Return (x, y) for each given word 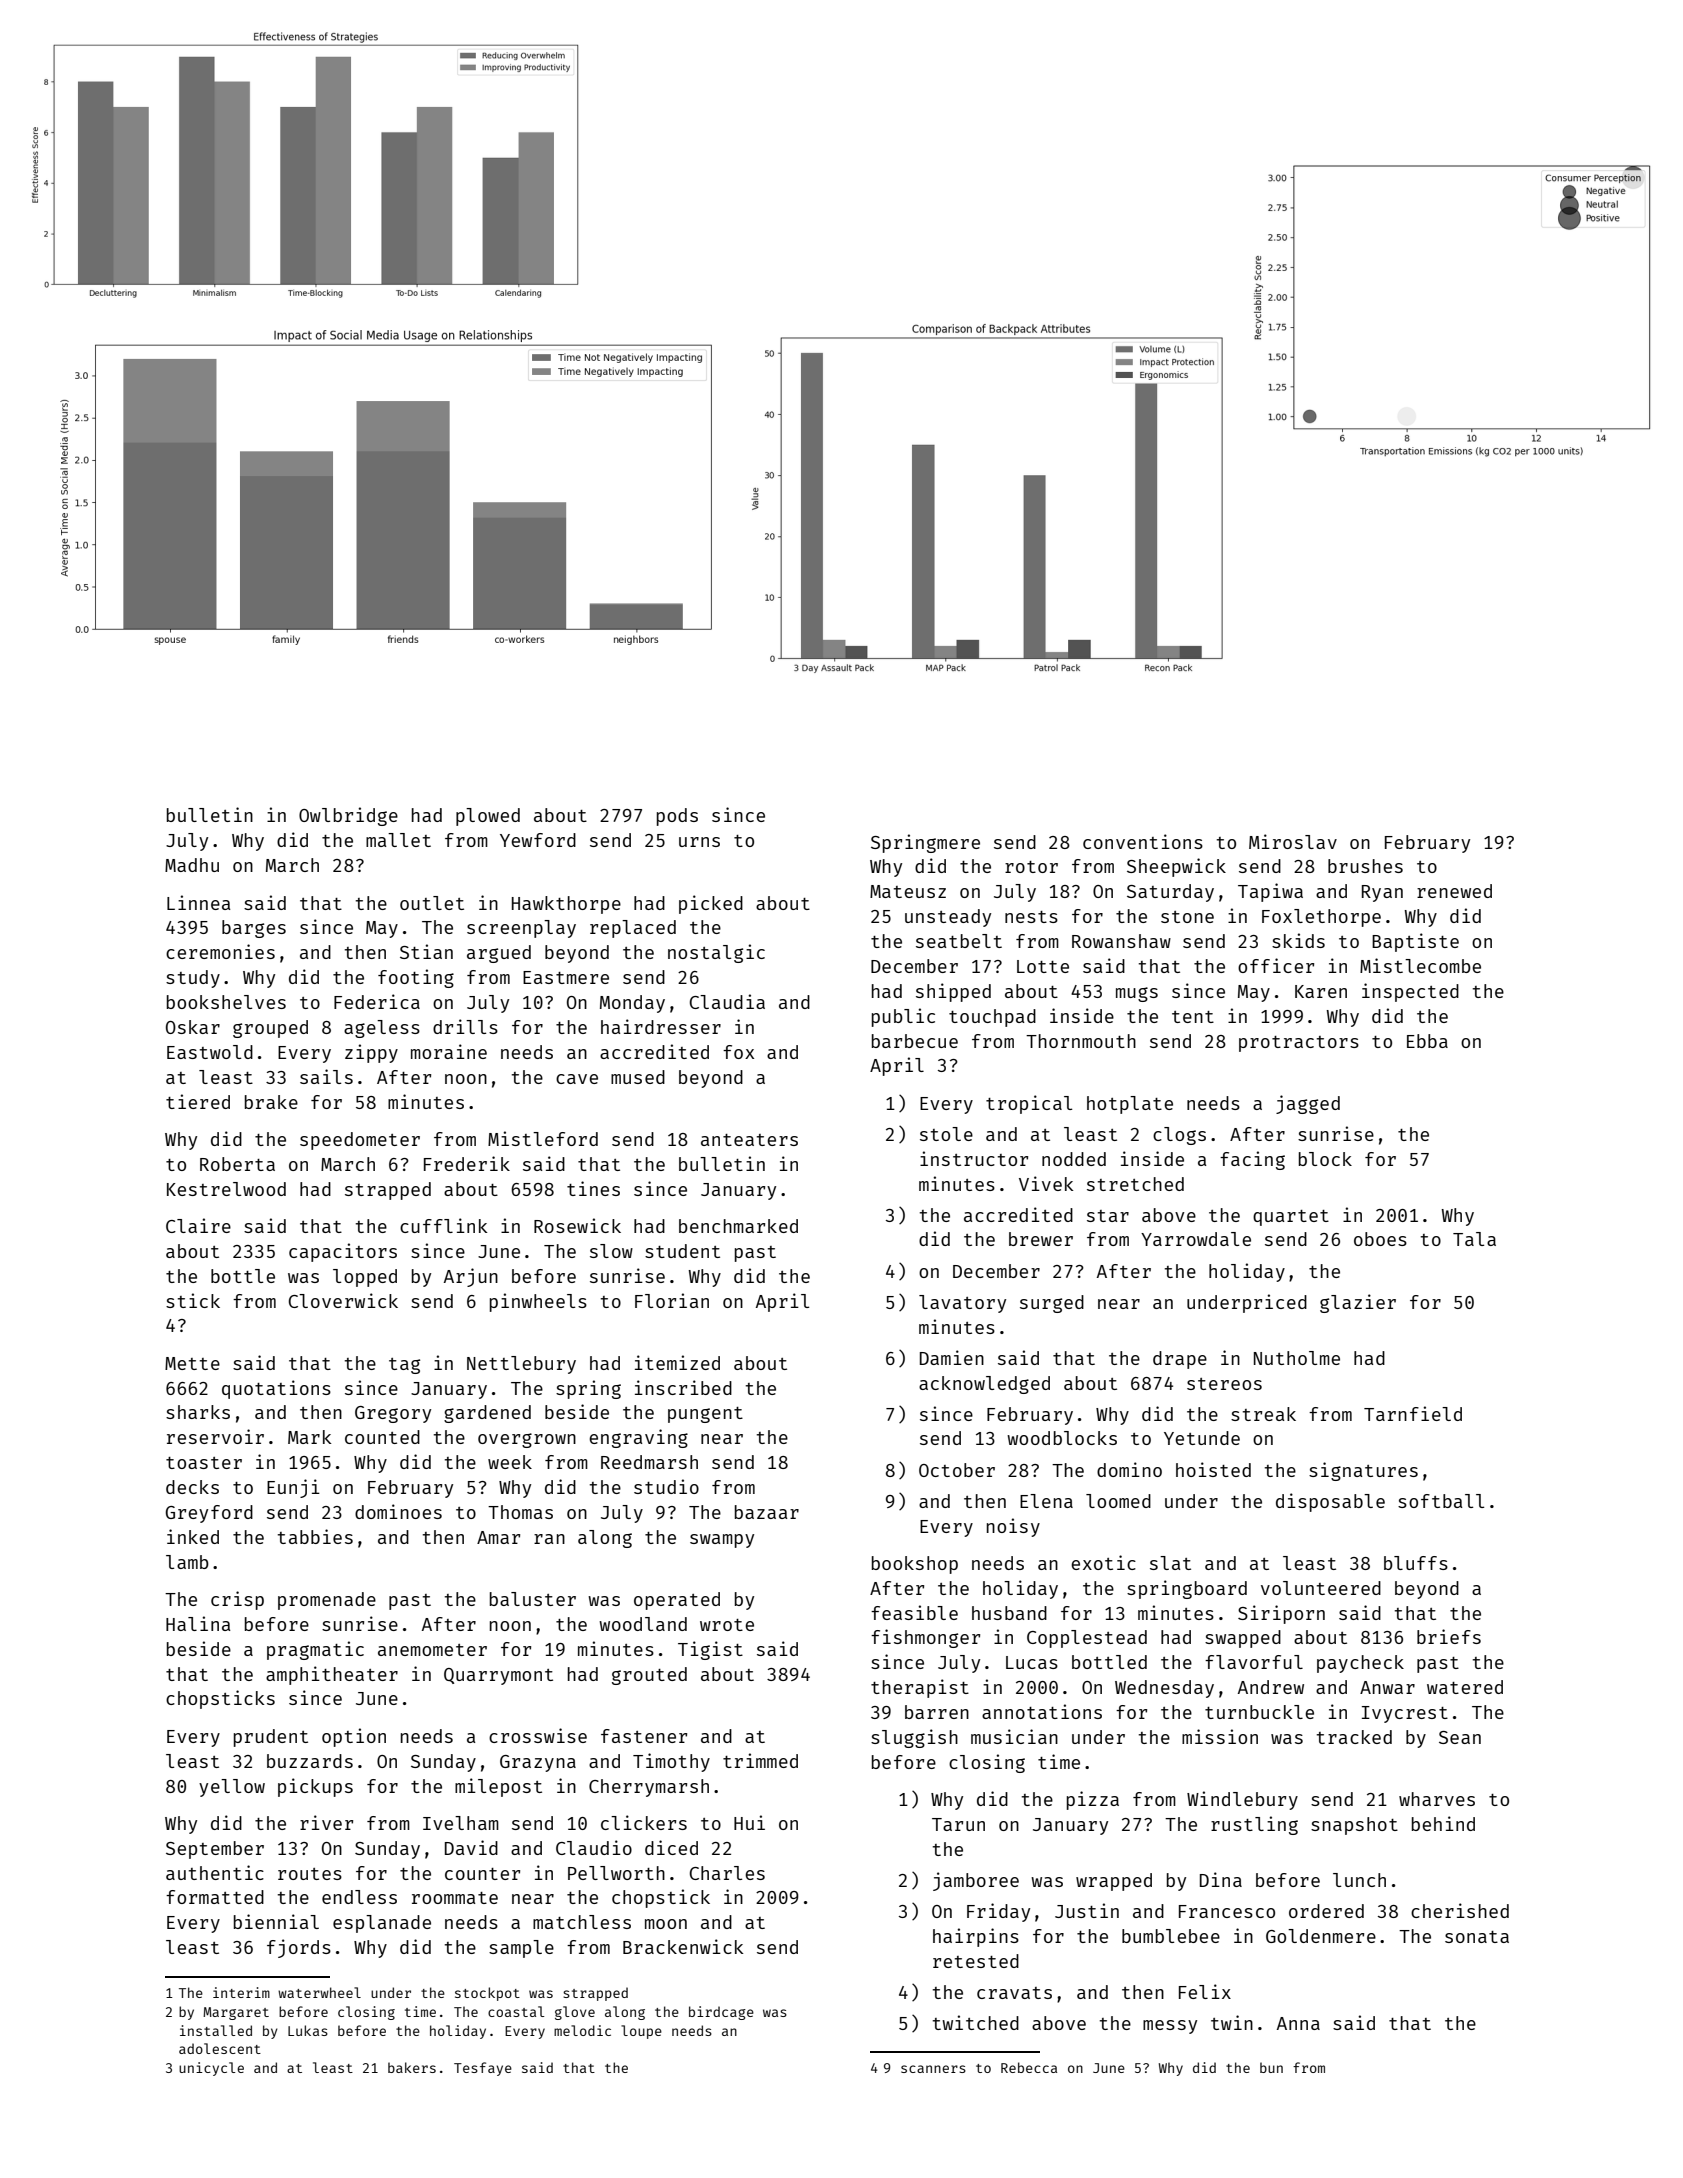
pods (677, 817)
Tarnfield (1413, 1413)
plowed (488, 817)
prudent (271, 1738)
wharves (1437, 1799)
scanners (933, 2069)
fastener (644, 1736)
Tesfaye (483, 2069)
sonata (1477, 1937)
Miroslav (1293, 841)
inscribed (683, 1387)
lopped (365, 1278)
